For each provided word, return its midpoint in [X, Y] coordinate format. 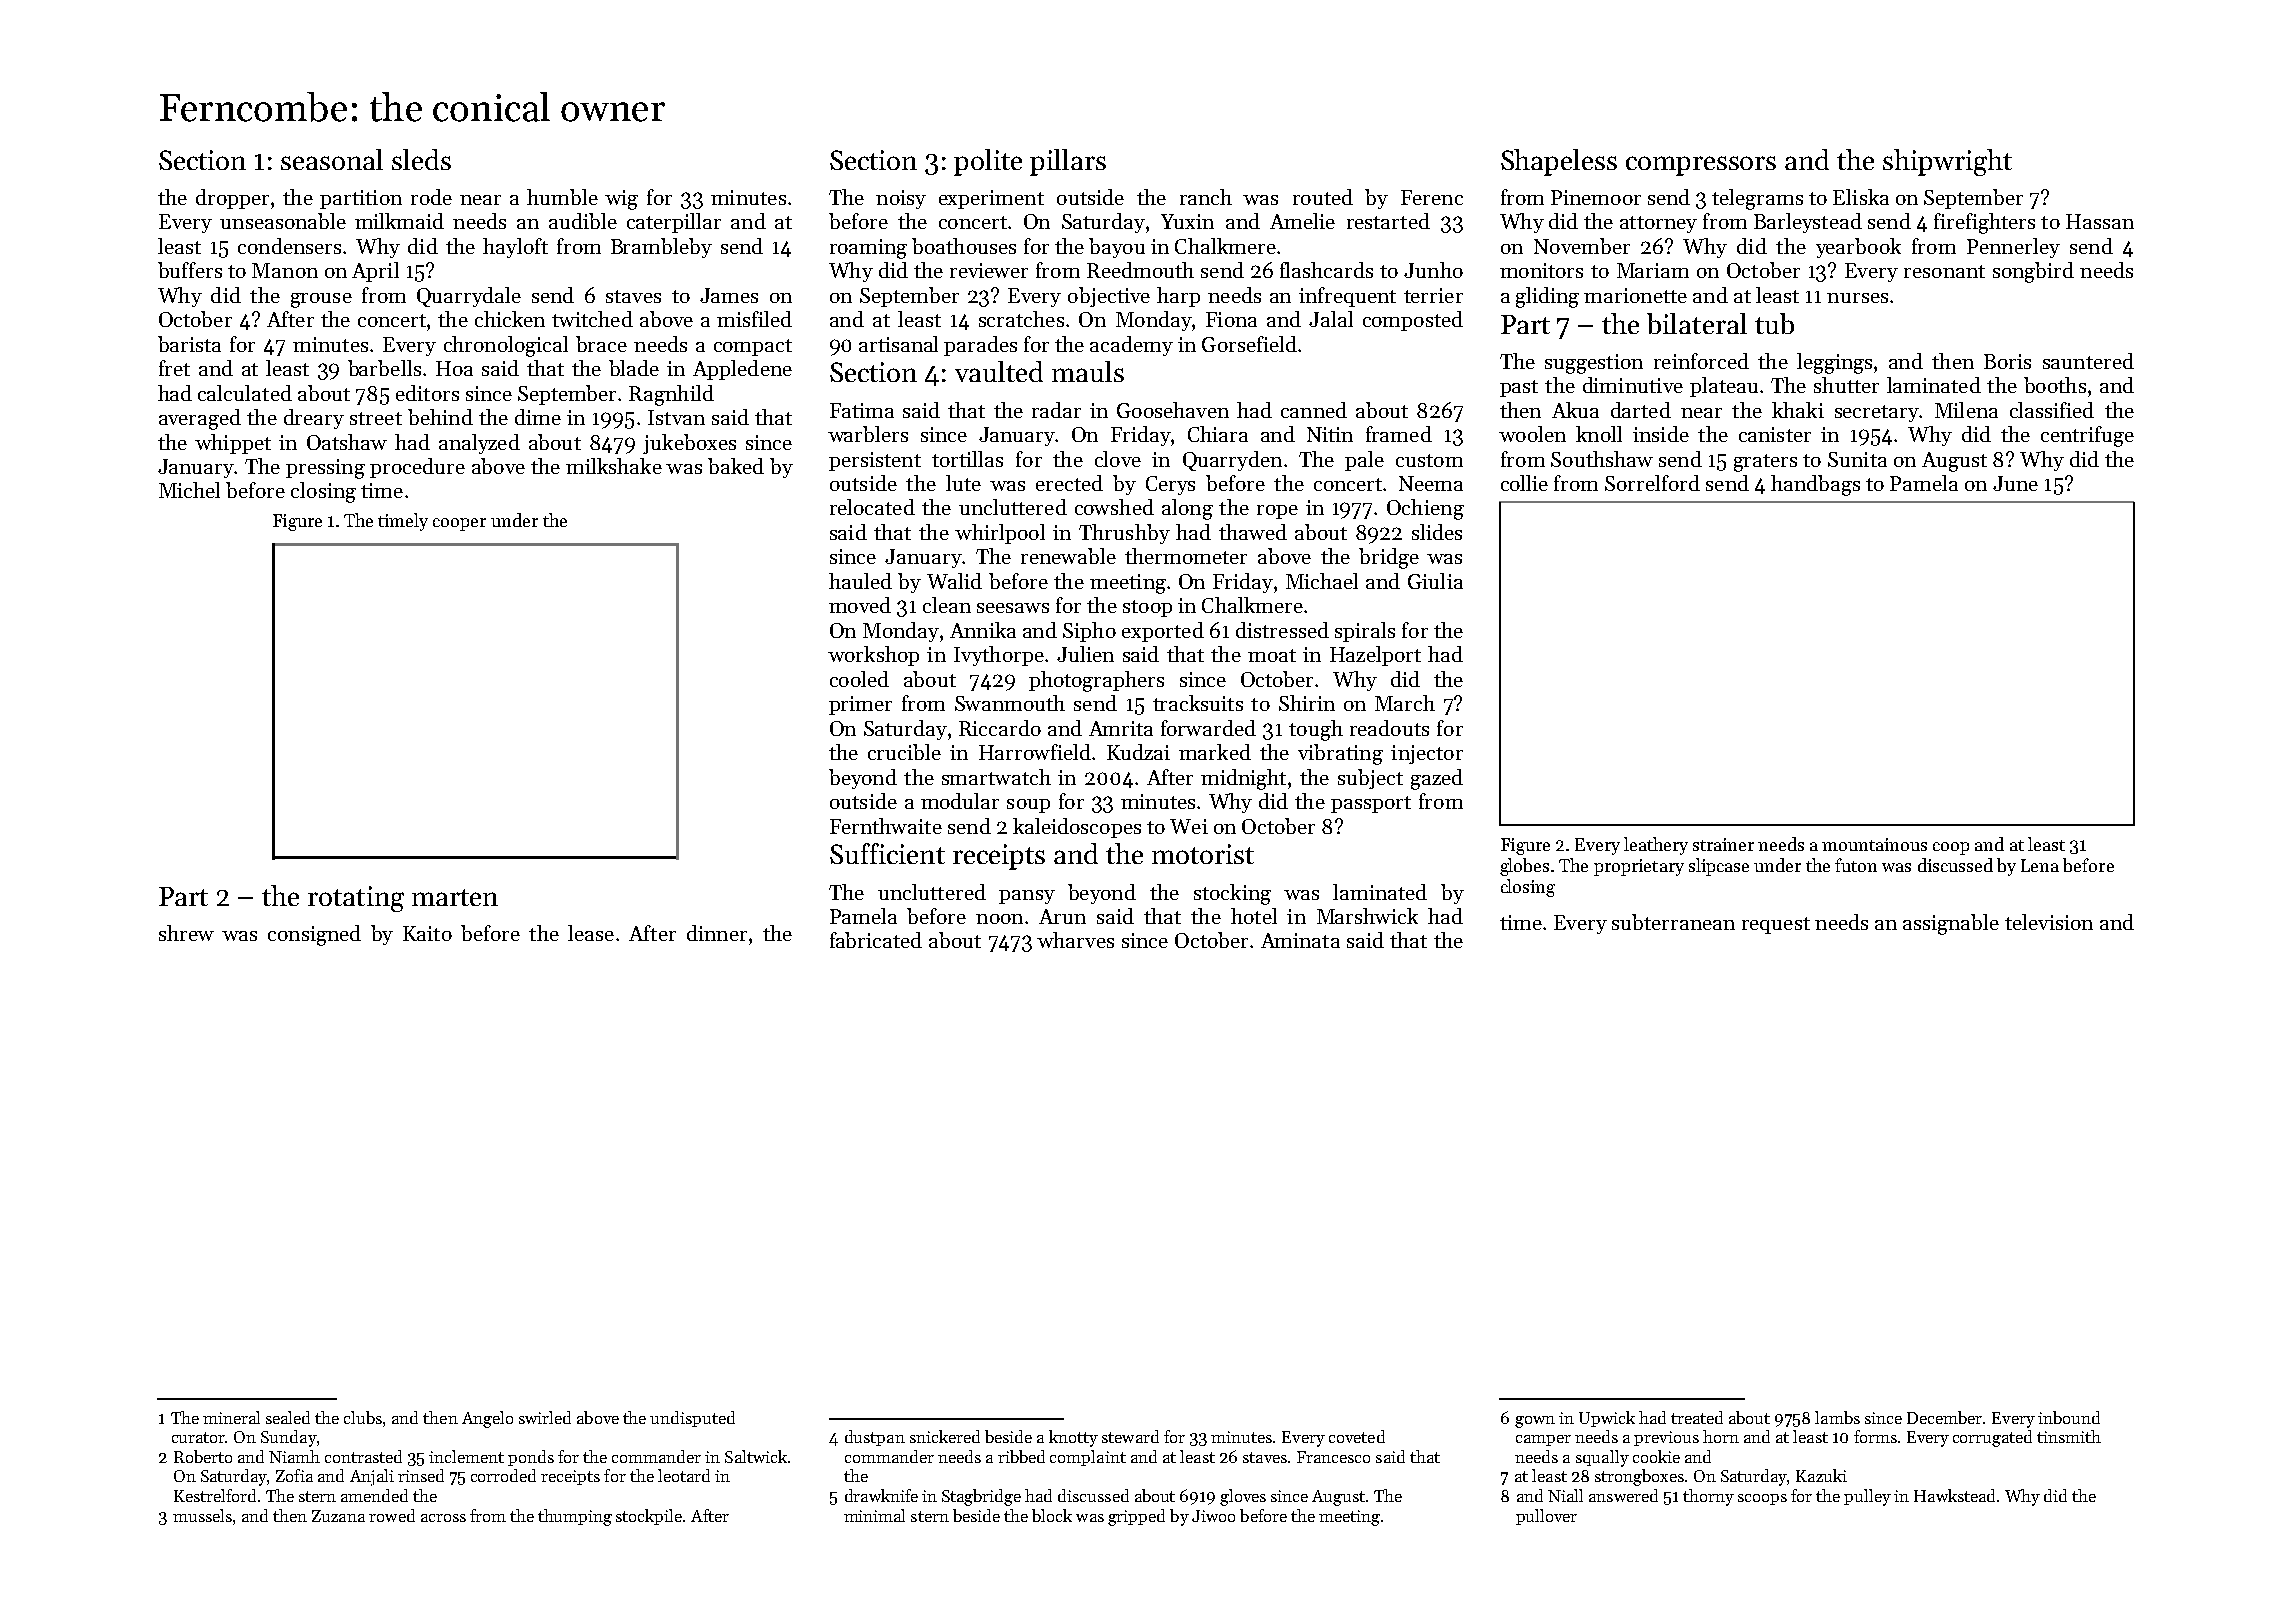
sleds [421, 159]
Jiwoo [1213, 1516]
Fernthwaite [886, 826]
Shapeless [1559, 162]
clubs [363, 1417]
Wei [1189, 826]
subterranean [1673, 922]
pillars [1068, 162]
